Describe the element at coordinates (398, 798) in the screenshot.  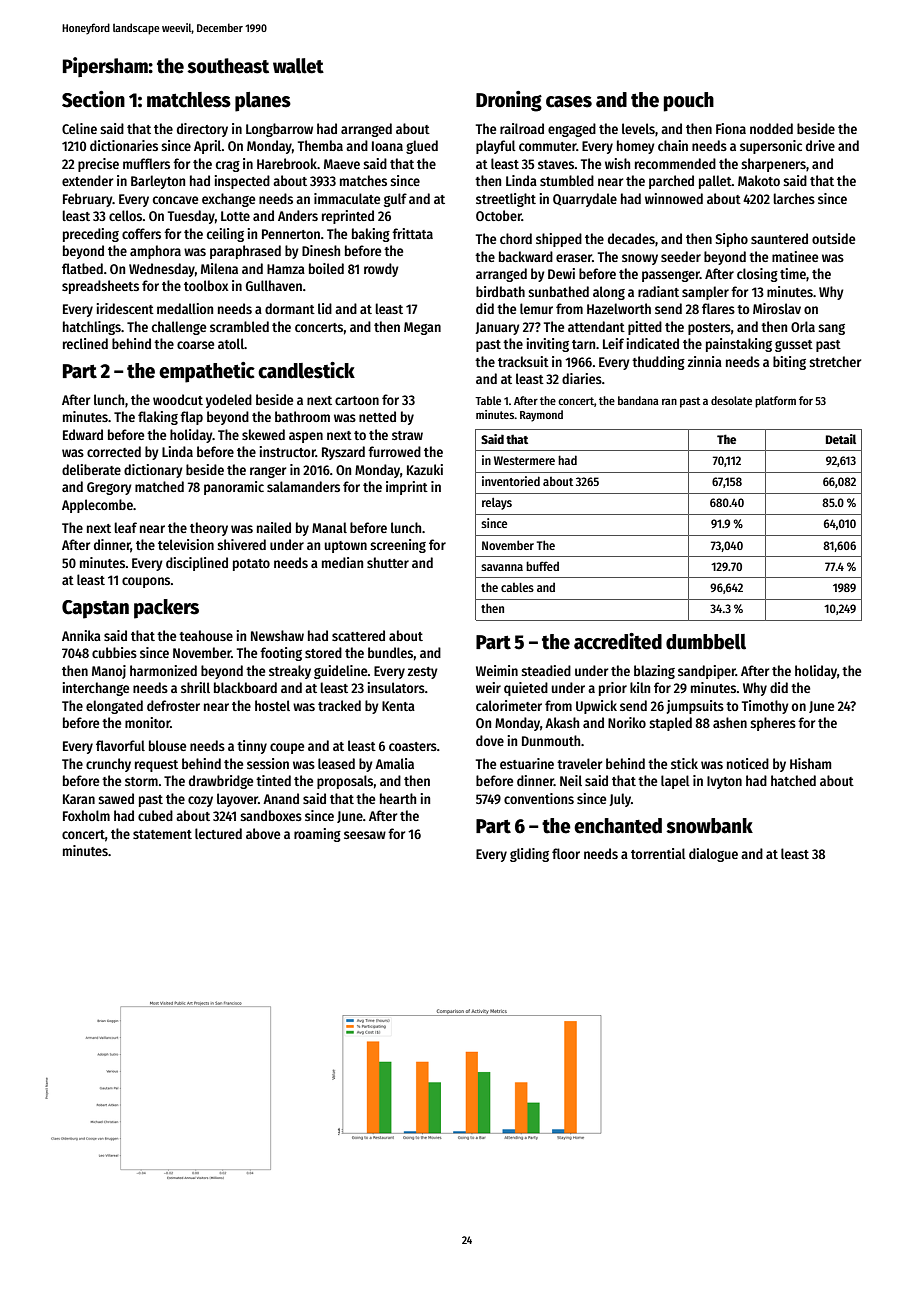
I see `hearth` at that location.
